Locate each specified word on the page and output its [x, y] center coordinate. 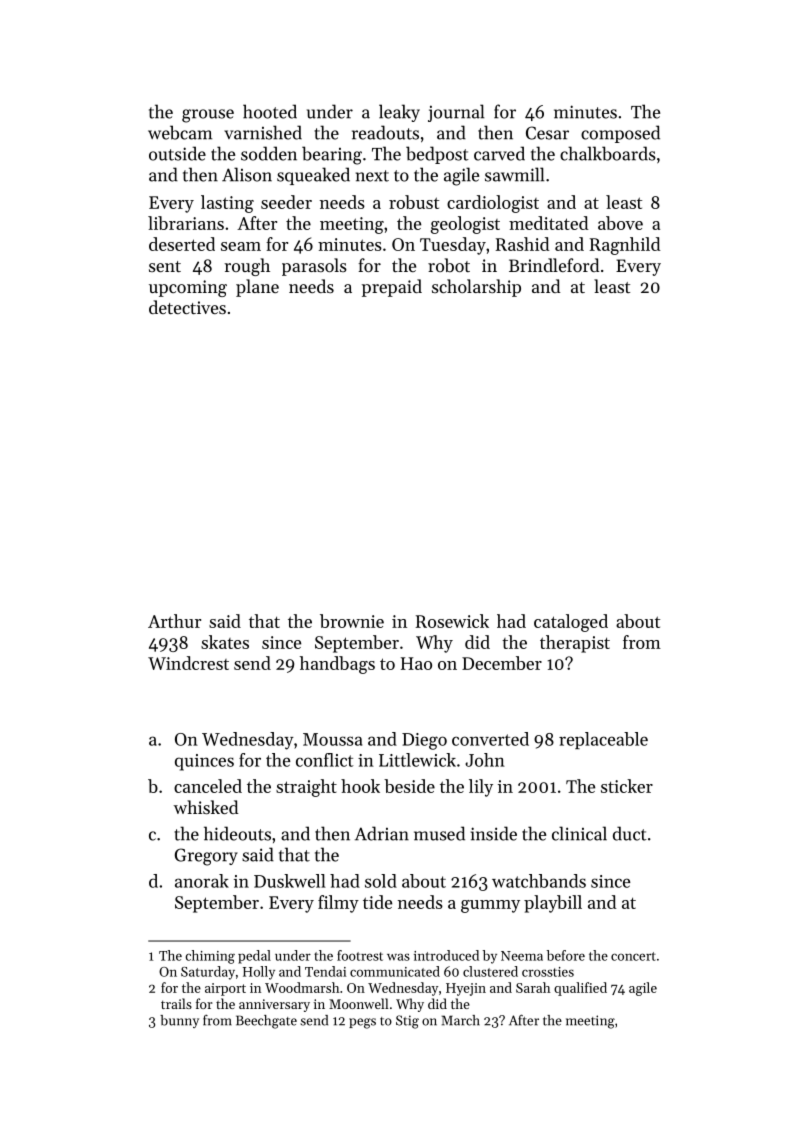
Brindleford [554, 265]
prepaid [392, 288]
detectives [187, 307]
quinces [204, 762]
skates [225, 642]
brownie [352, 621]
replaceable [603, 740]
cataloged [571, 623]
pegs [362, 1023]
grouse [208, 116]
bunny [179, 1021]
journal [456, 113]
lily [481, 788]
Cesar [547, 133]
